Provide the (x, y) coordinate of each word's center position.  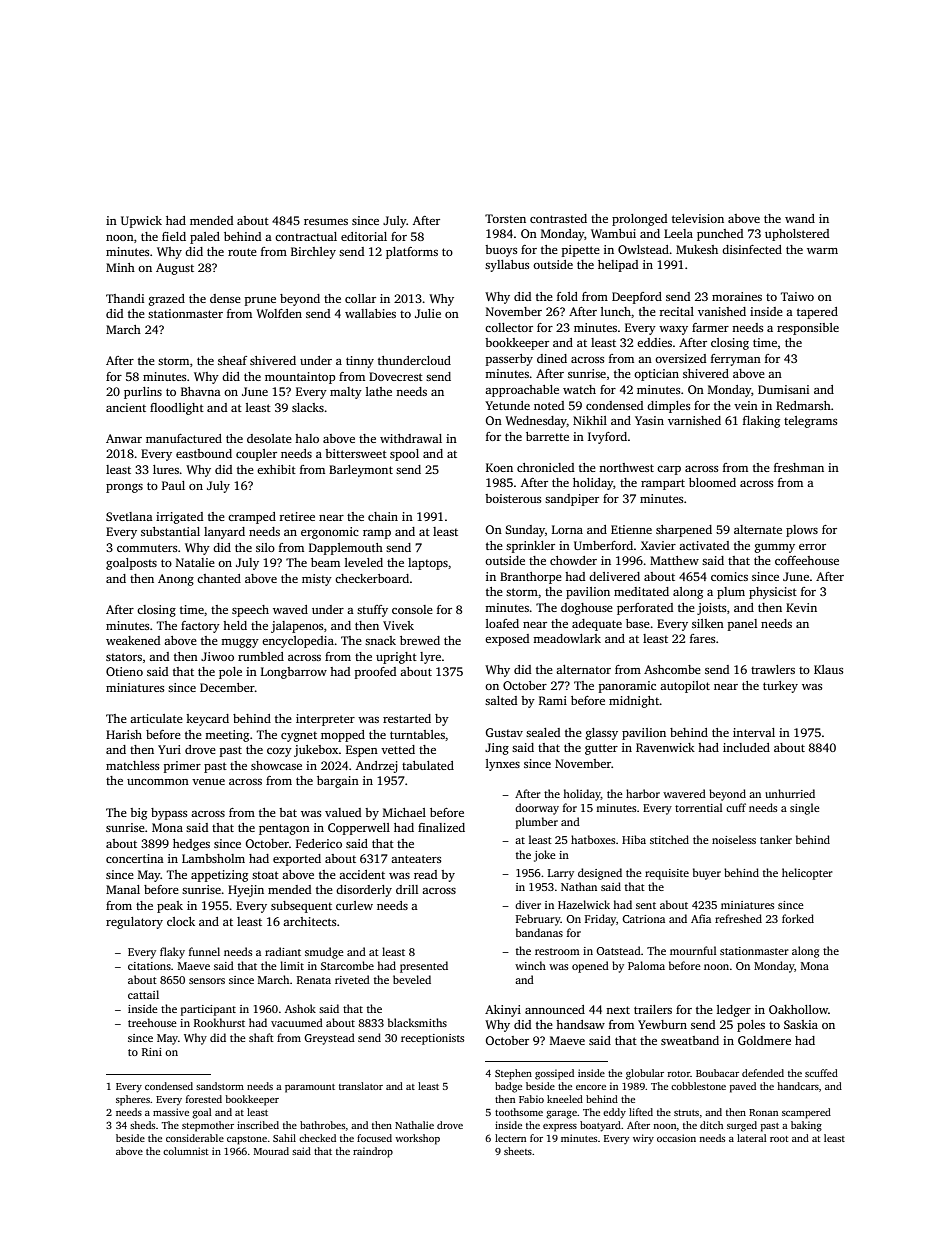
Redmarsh (803, 405)
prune (260, 301)
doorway (537, 809)
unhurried (790, 793)
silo (265, 547)
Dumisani (783, 389)
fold (567, 296)
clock (181, 921)
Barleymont (361, 471)
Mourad (271, 1151)
